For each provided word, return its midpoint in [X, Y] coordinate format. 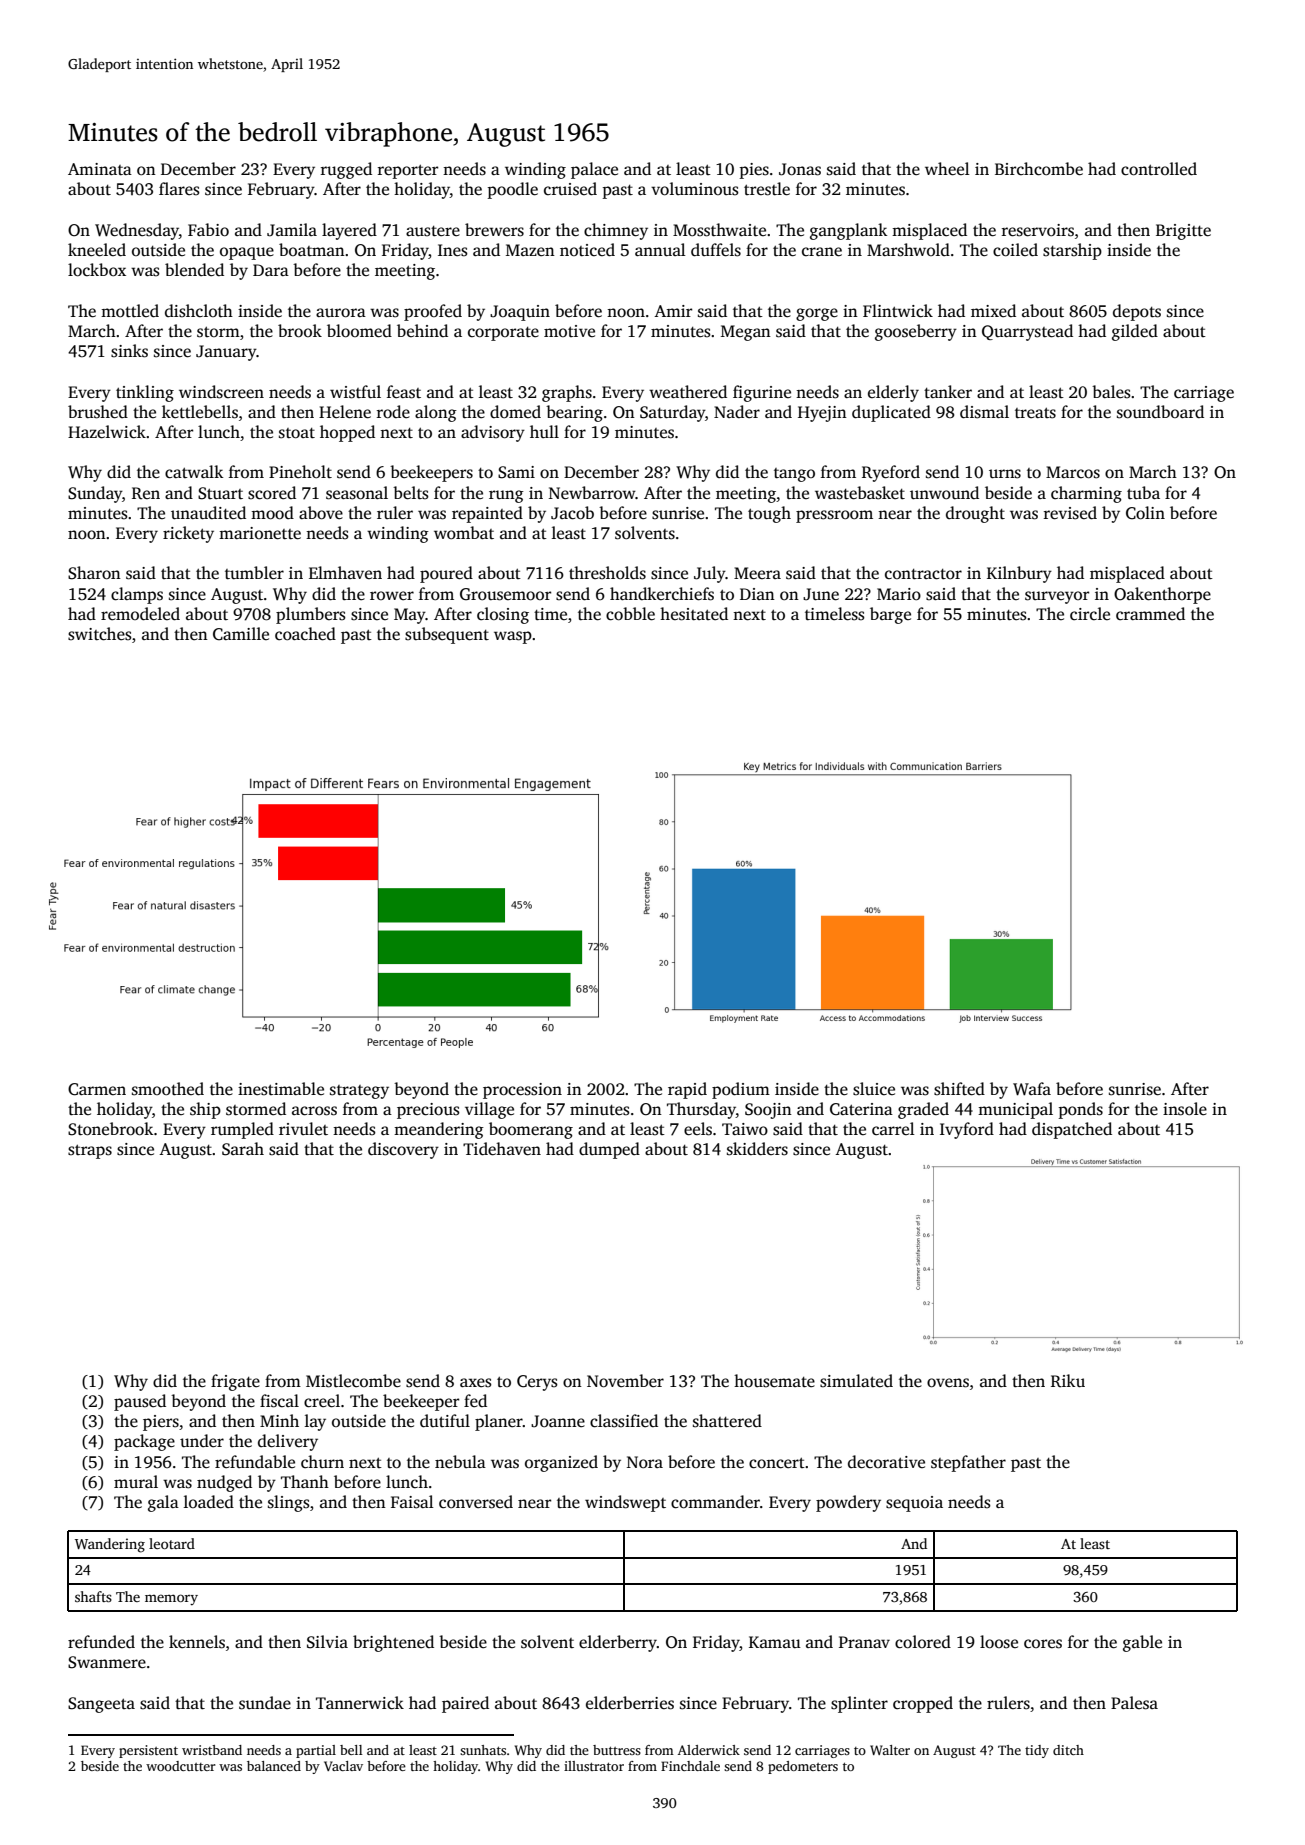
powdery [848, 1503]
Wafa [1032, 1089]
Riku [1068, 1380]
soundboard [1160, 412]
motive [569, 331]
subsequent [447, 635]
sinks [129, 351]
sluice [874, 1089]
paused [140, 1402]
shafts [93, 1596]
